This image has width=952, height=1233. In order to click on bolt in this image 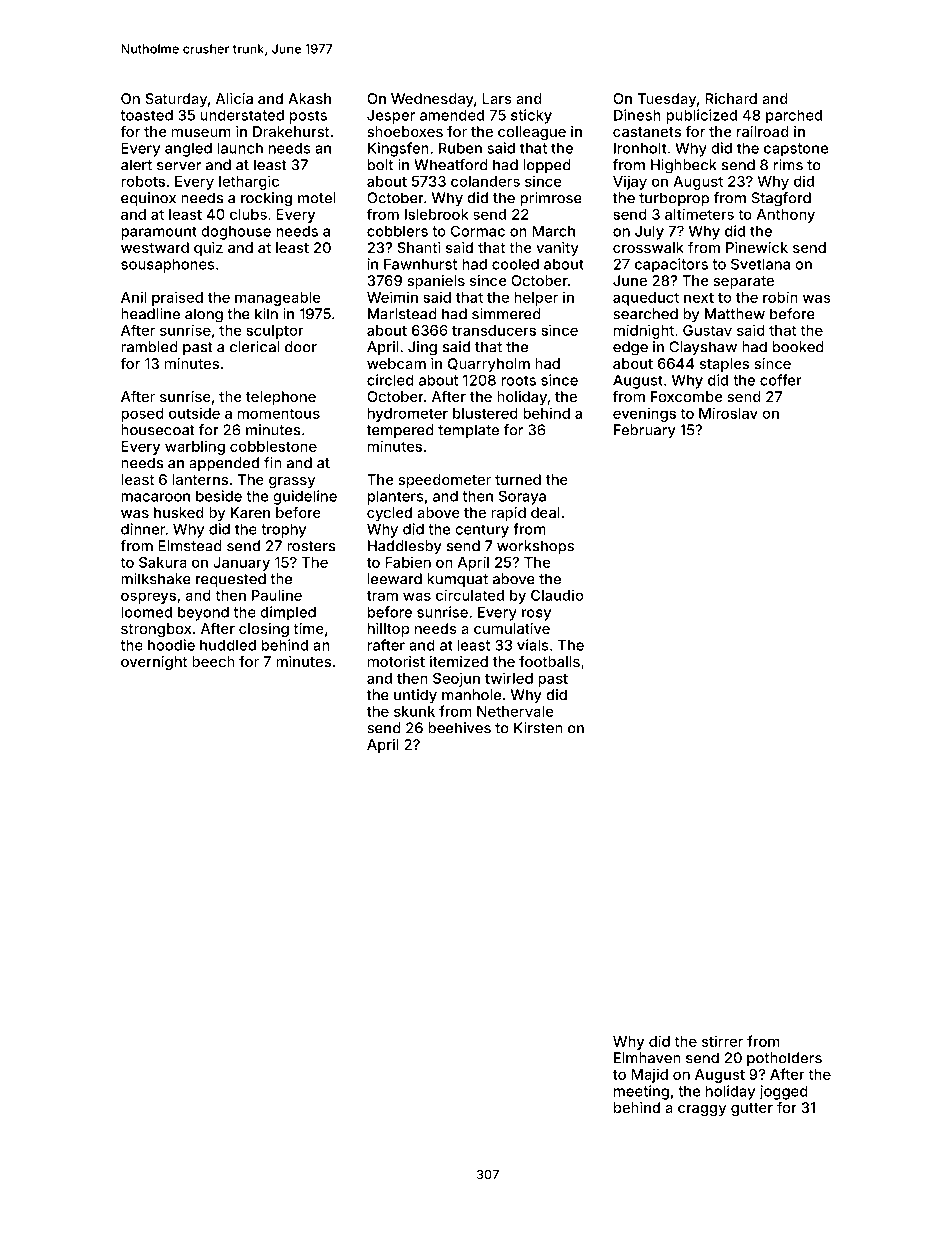, I will do `click(380, 165)`.
